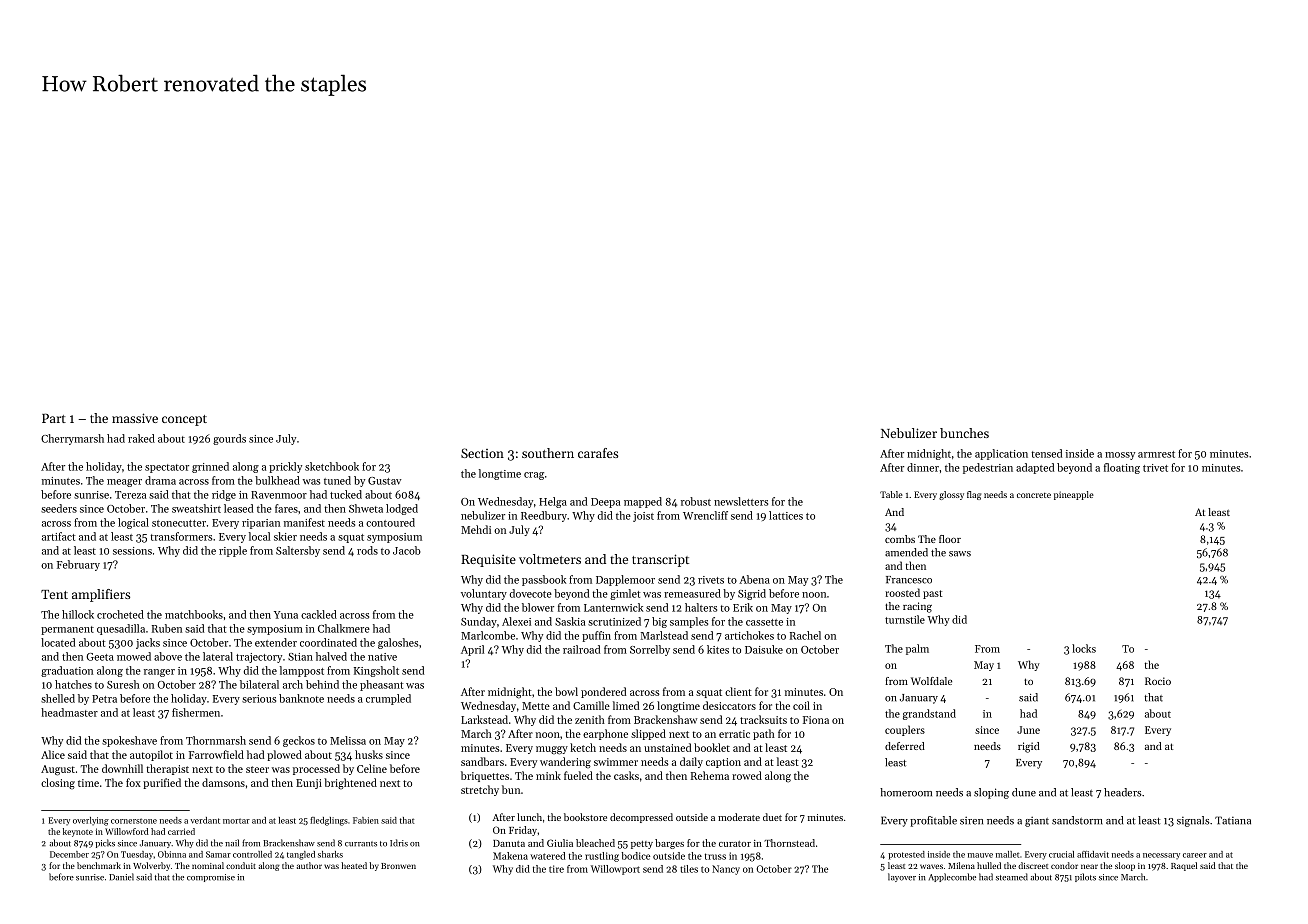 Image resolution: width=1308 pixels, height=924 pixels. What do you see at coordinates (259, 699) in the screenshot?
I see `serious` at bounding box center [259, 699].
